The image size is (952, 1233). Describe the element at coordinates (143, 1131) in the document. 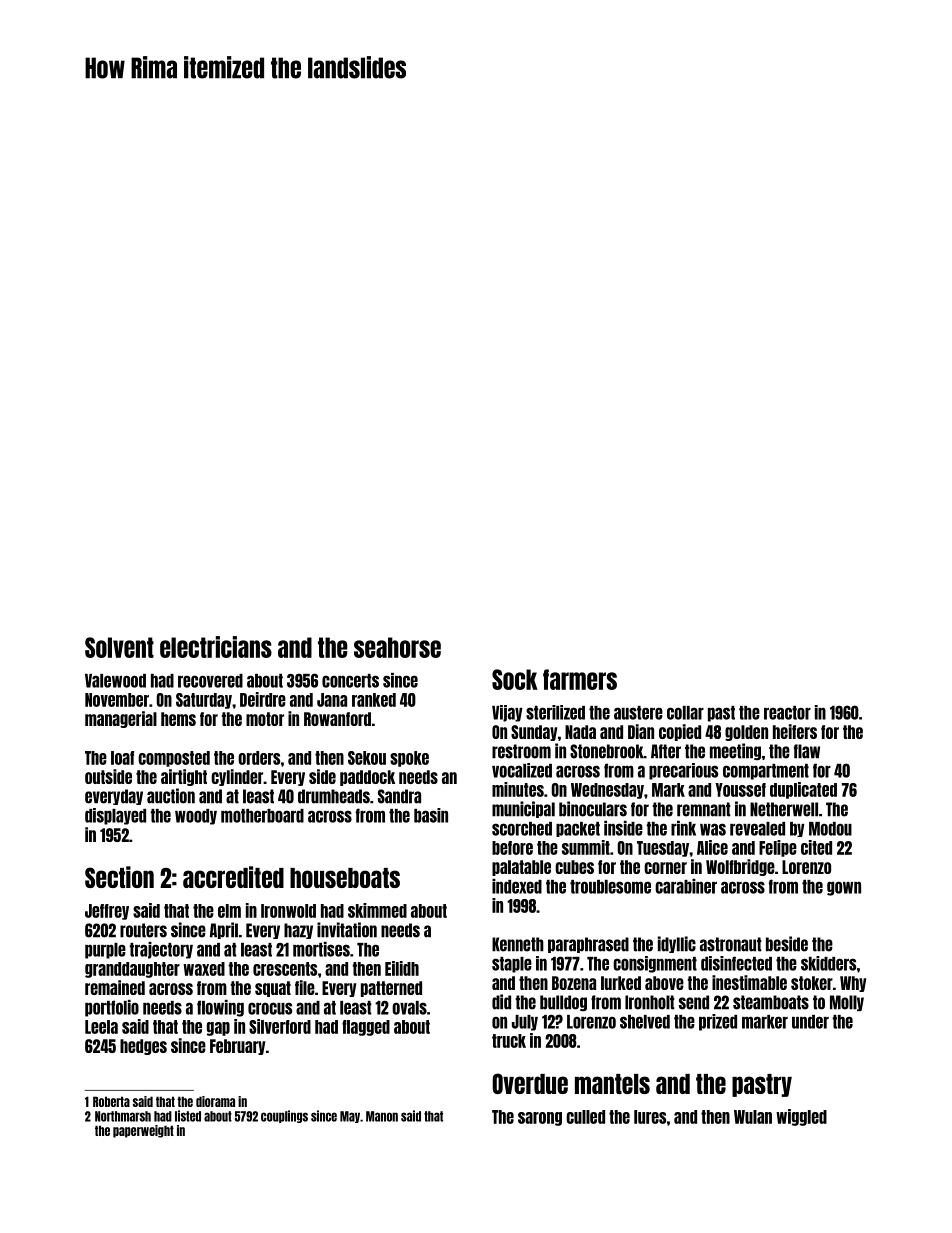

I see `paperweight` at that location.
